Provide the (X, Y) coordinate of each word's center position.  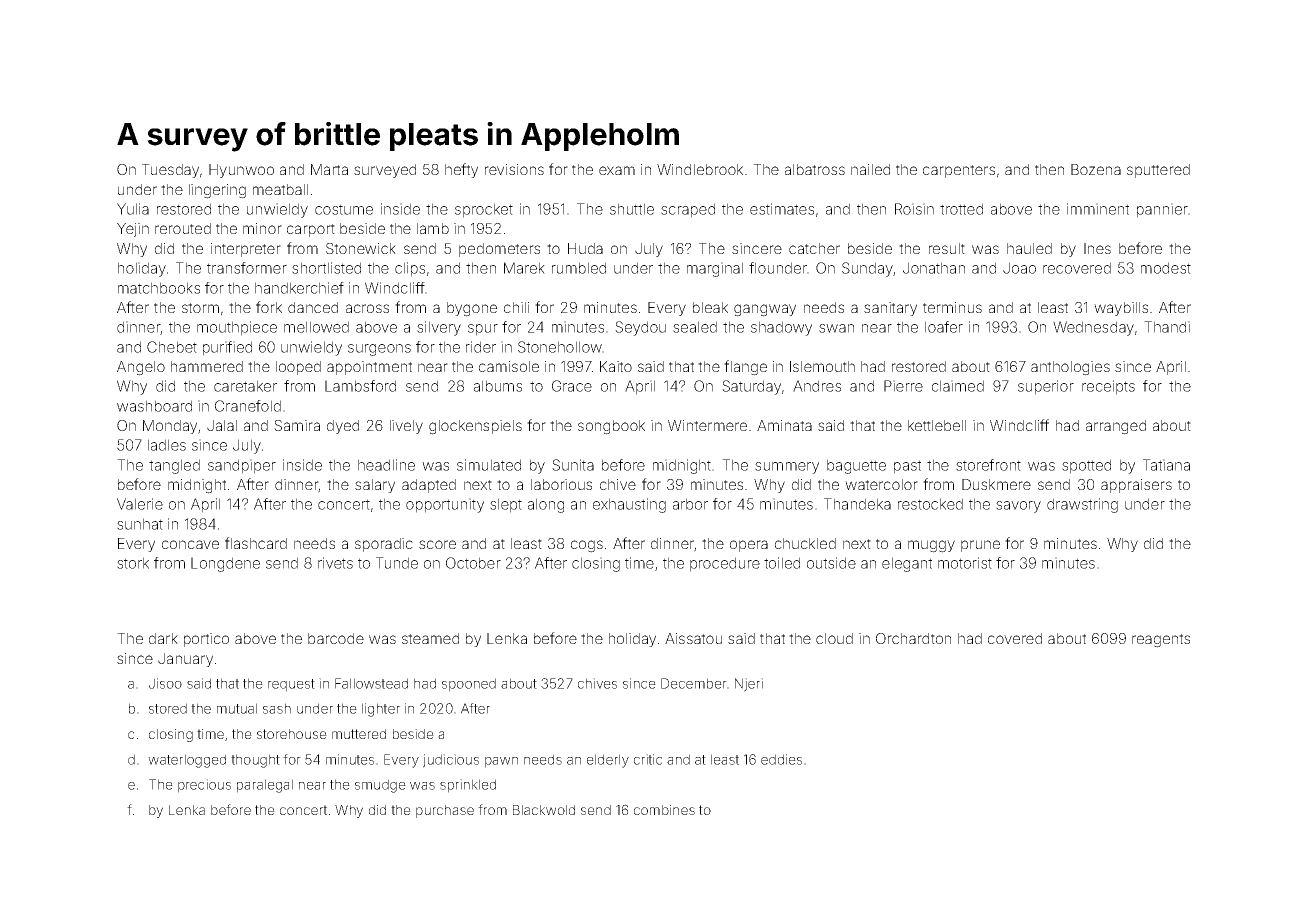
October (473, 563)
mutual (237, 708)
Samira (297, 425)
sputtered (1158, 171)
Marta (329, 169)
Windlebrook (700, 169)
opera (749, 546)
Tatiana (1166, 465)
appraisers (1136, 486)
